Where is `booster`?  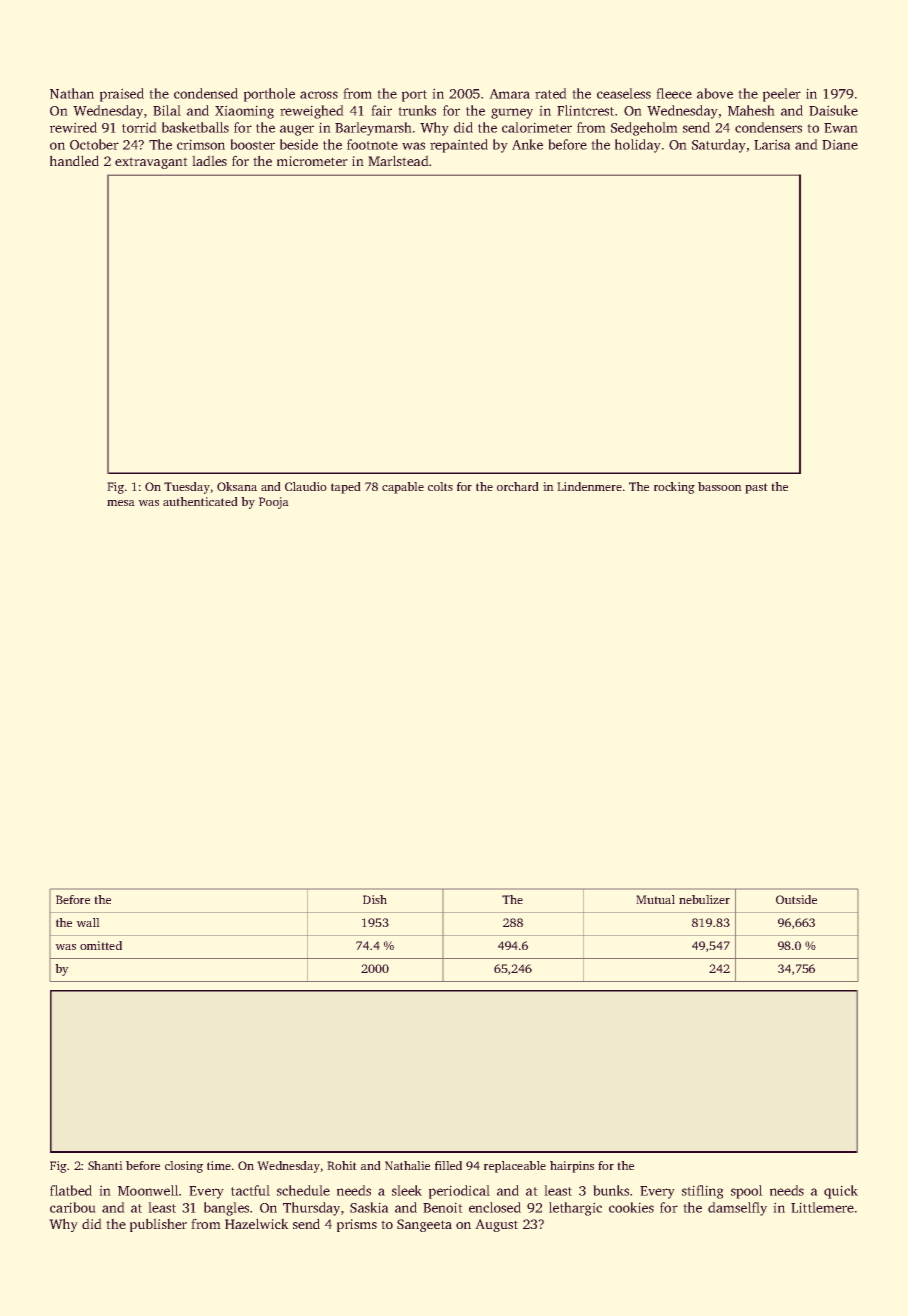 booster is located at coordinates (252, 144).
